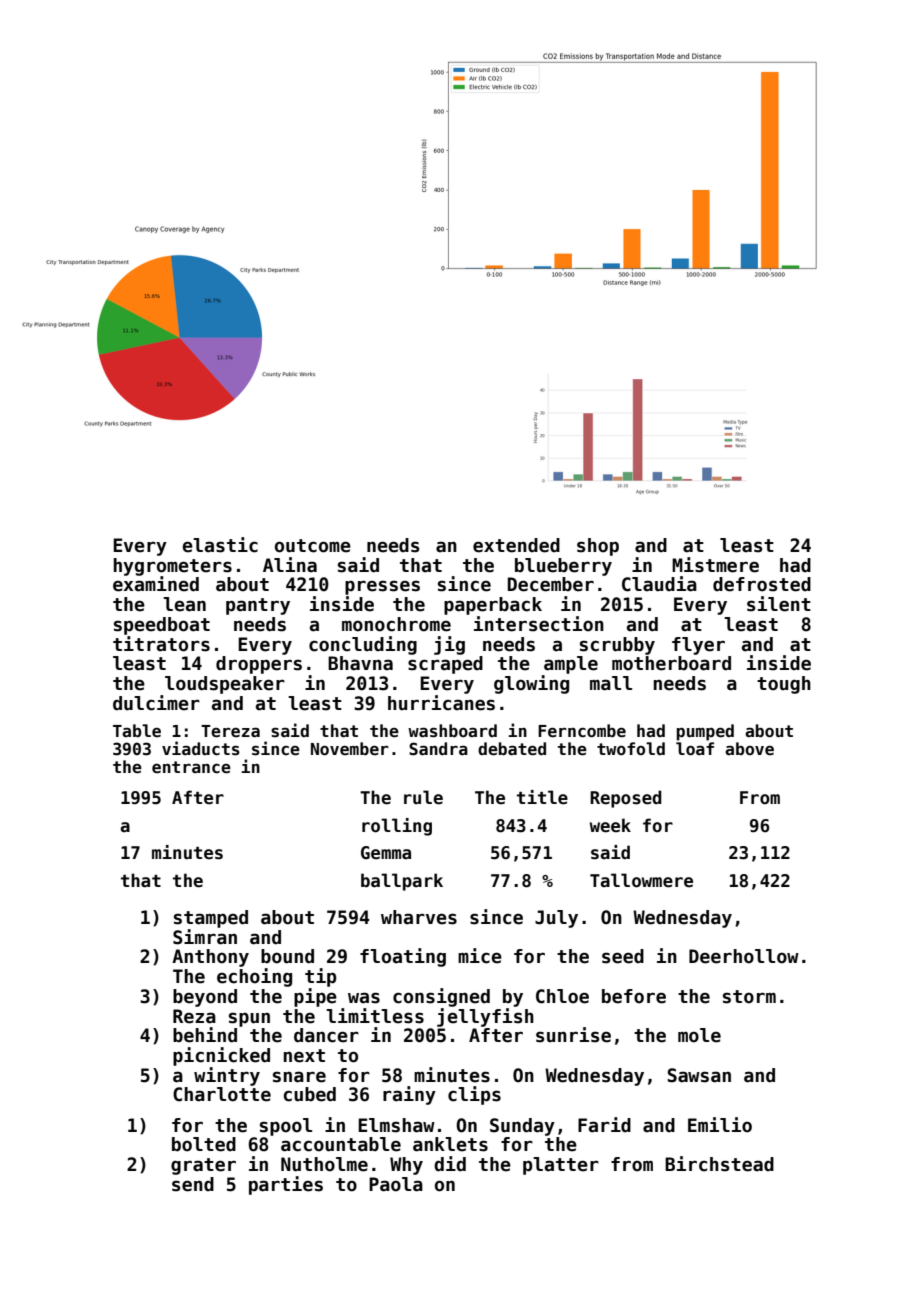 The height and width of the screenshot is (1308, 924). I want to click on consigned, so click(441, 997).
